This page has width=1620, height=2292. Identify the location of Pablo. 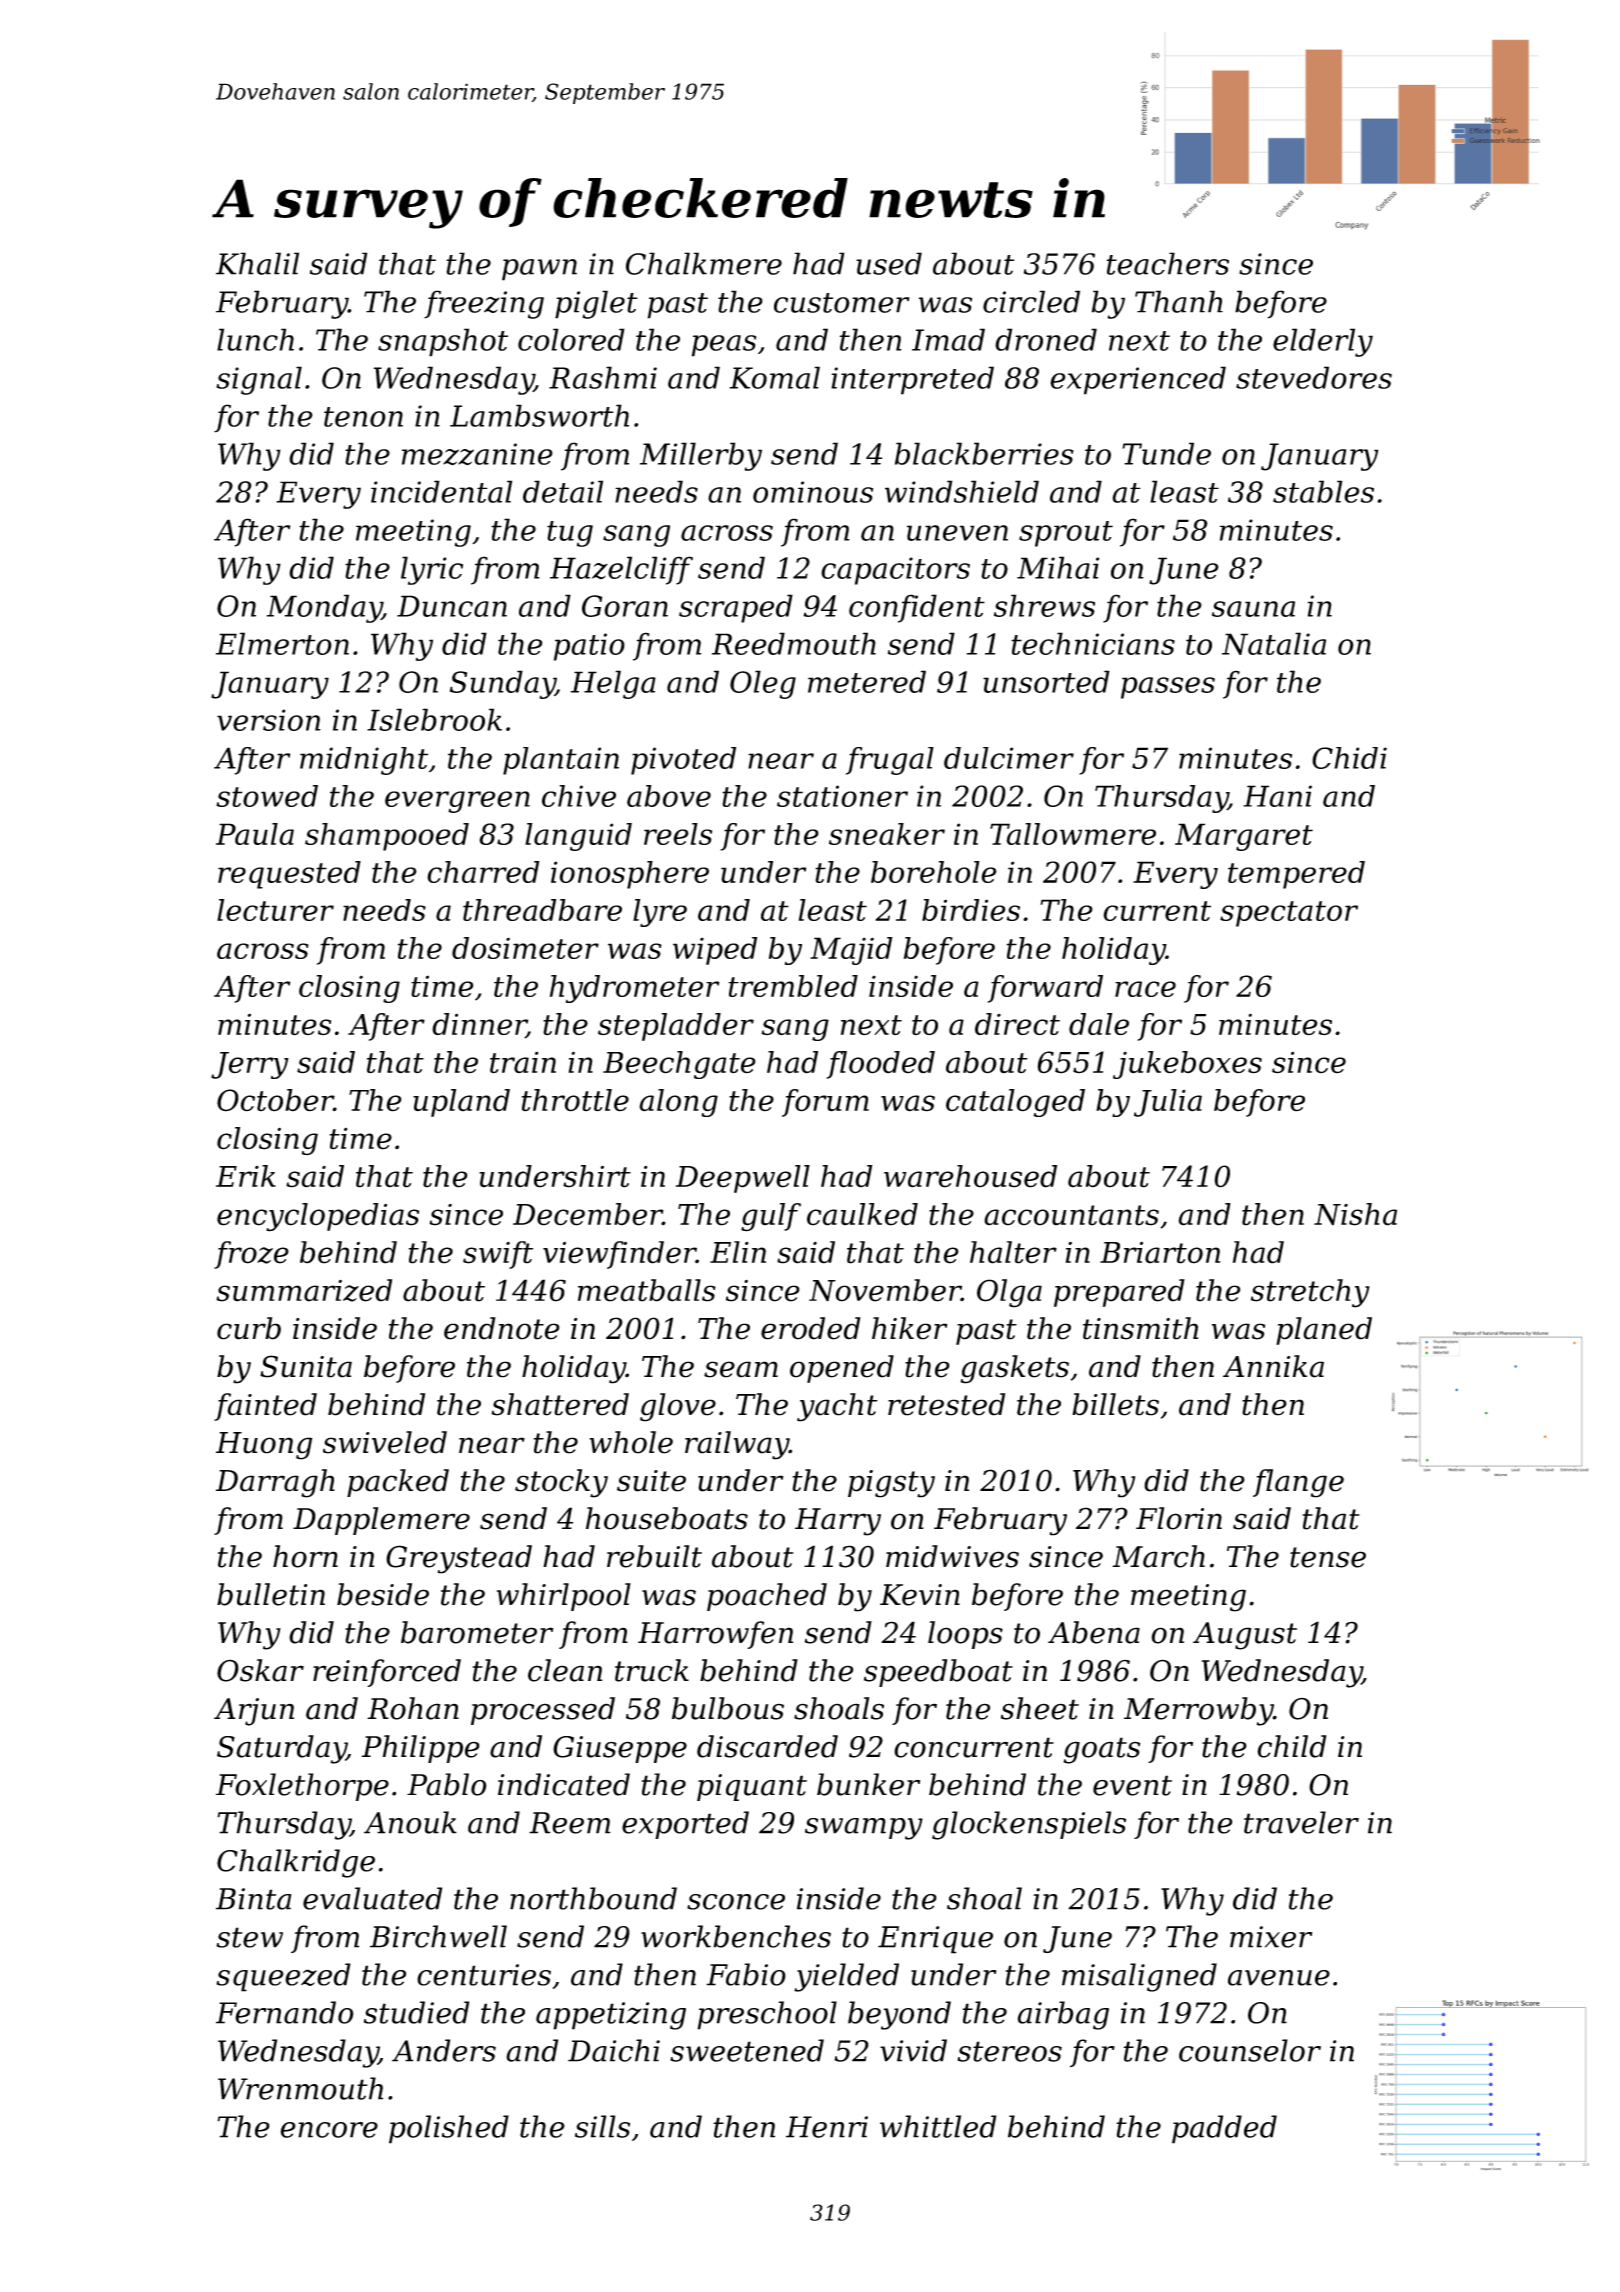
(447, 1784).
